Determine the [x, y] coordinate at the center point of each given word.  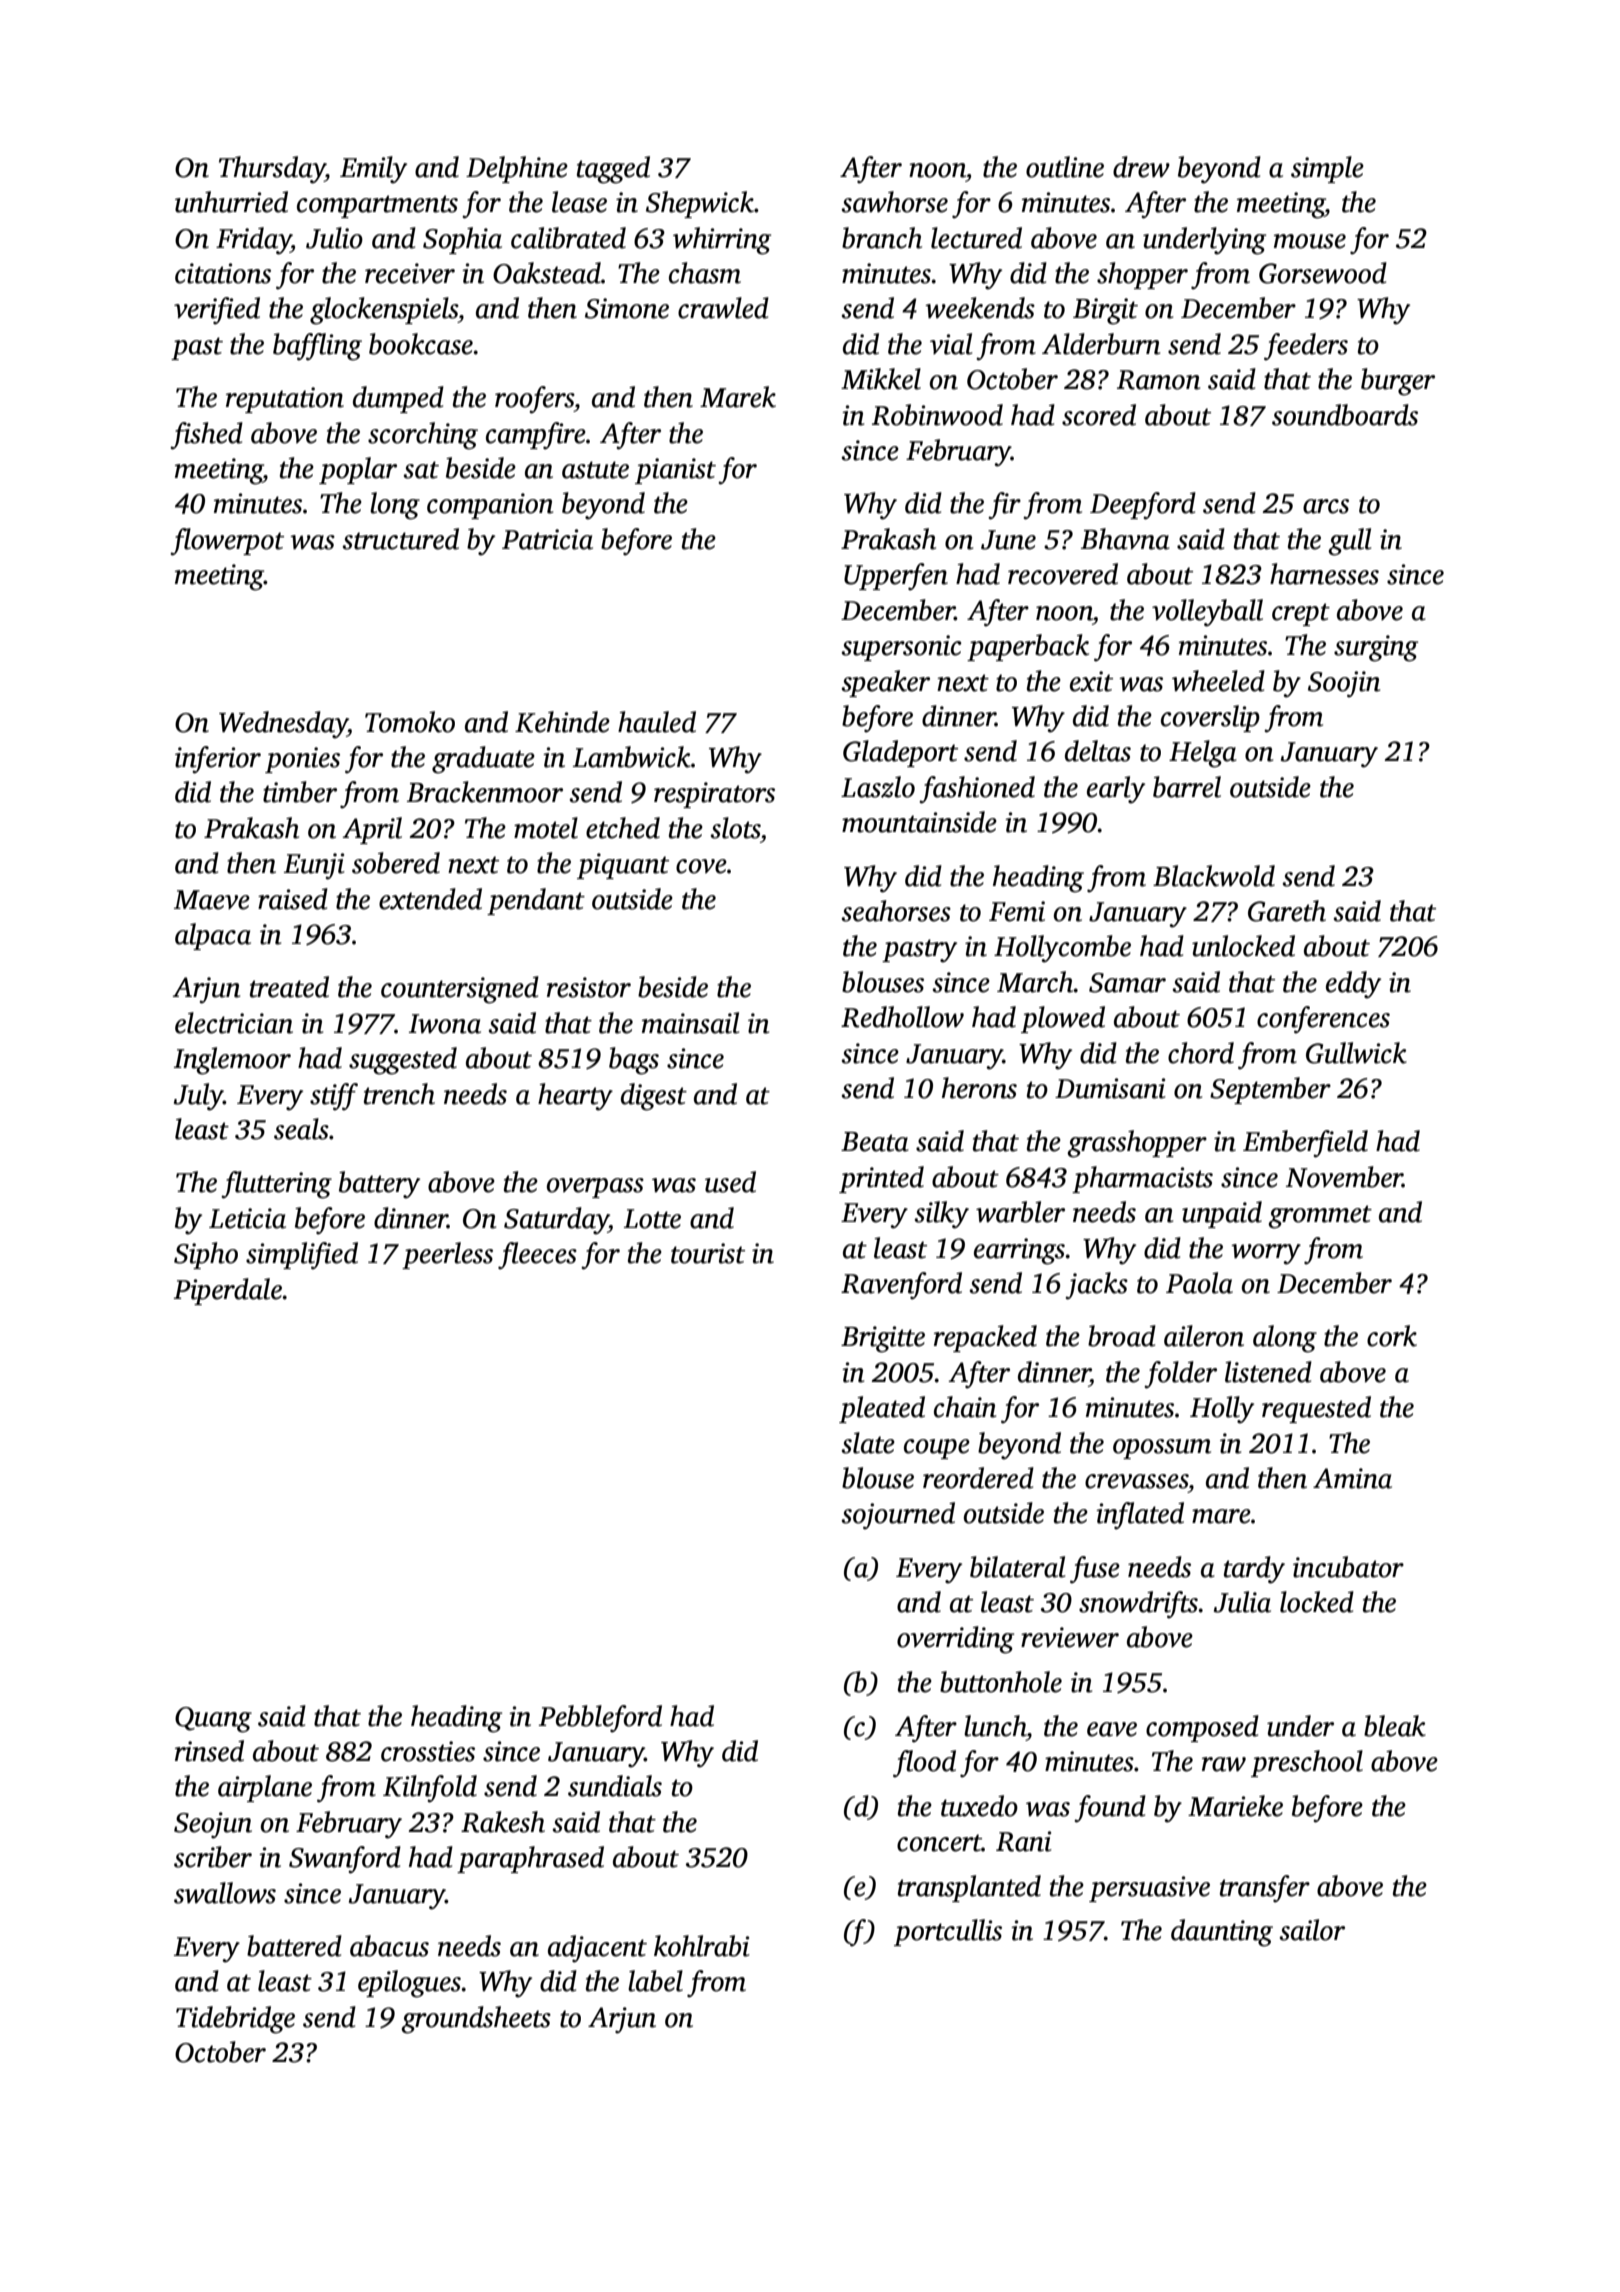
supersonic [901, 648]
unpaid [1222, 1214]
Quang [213, 1720]
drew [1141, 167]
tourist [708, 1253]
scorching [423, 436]
